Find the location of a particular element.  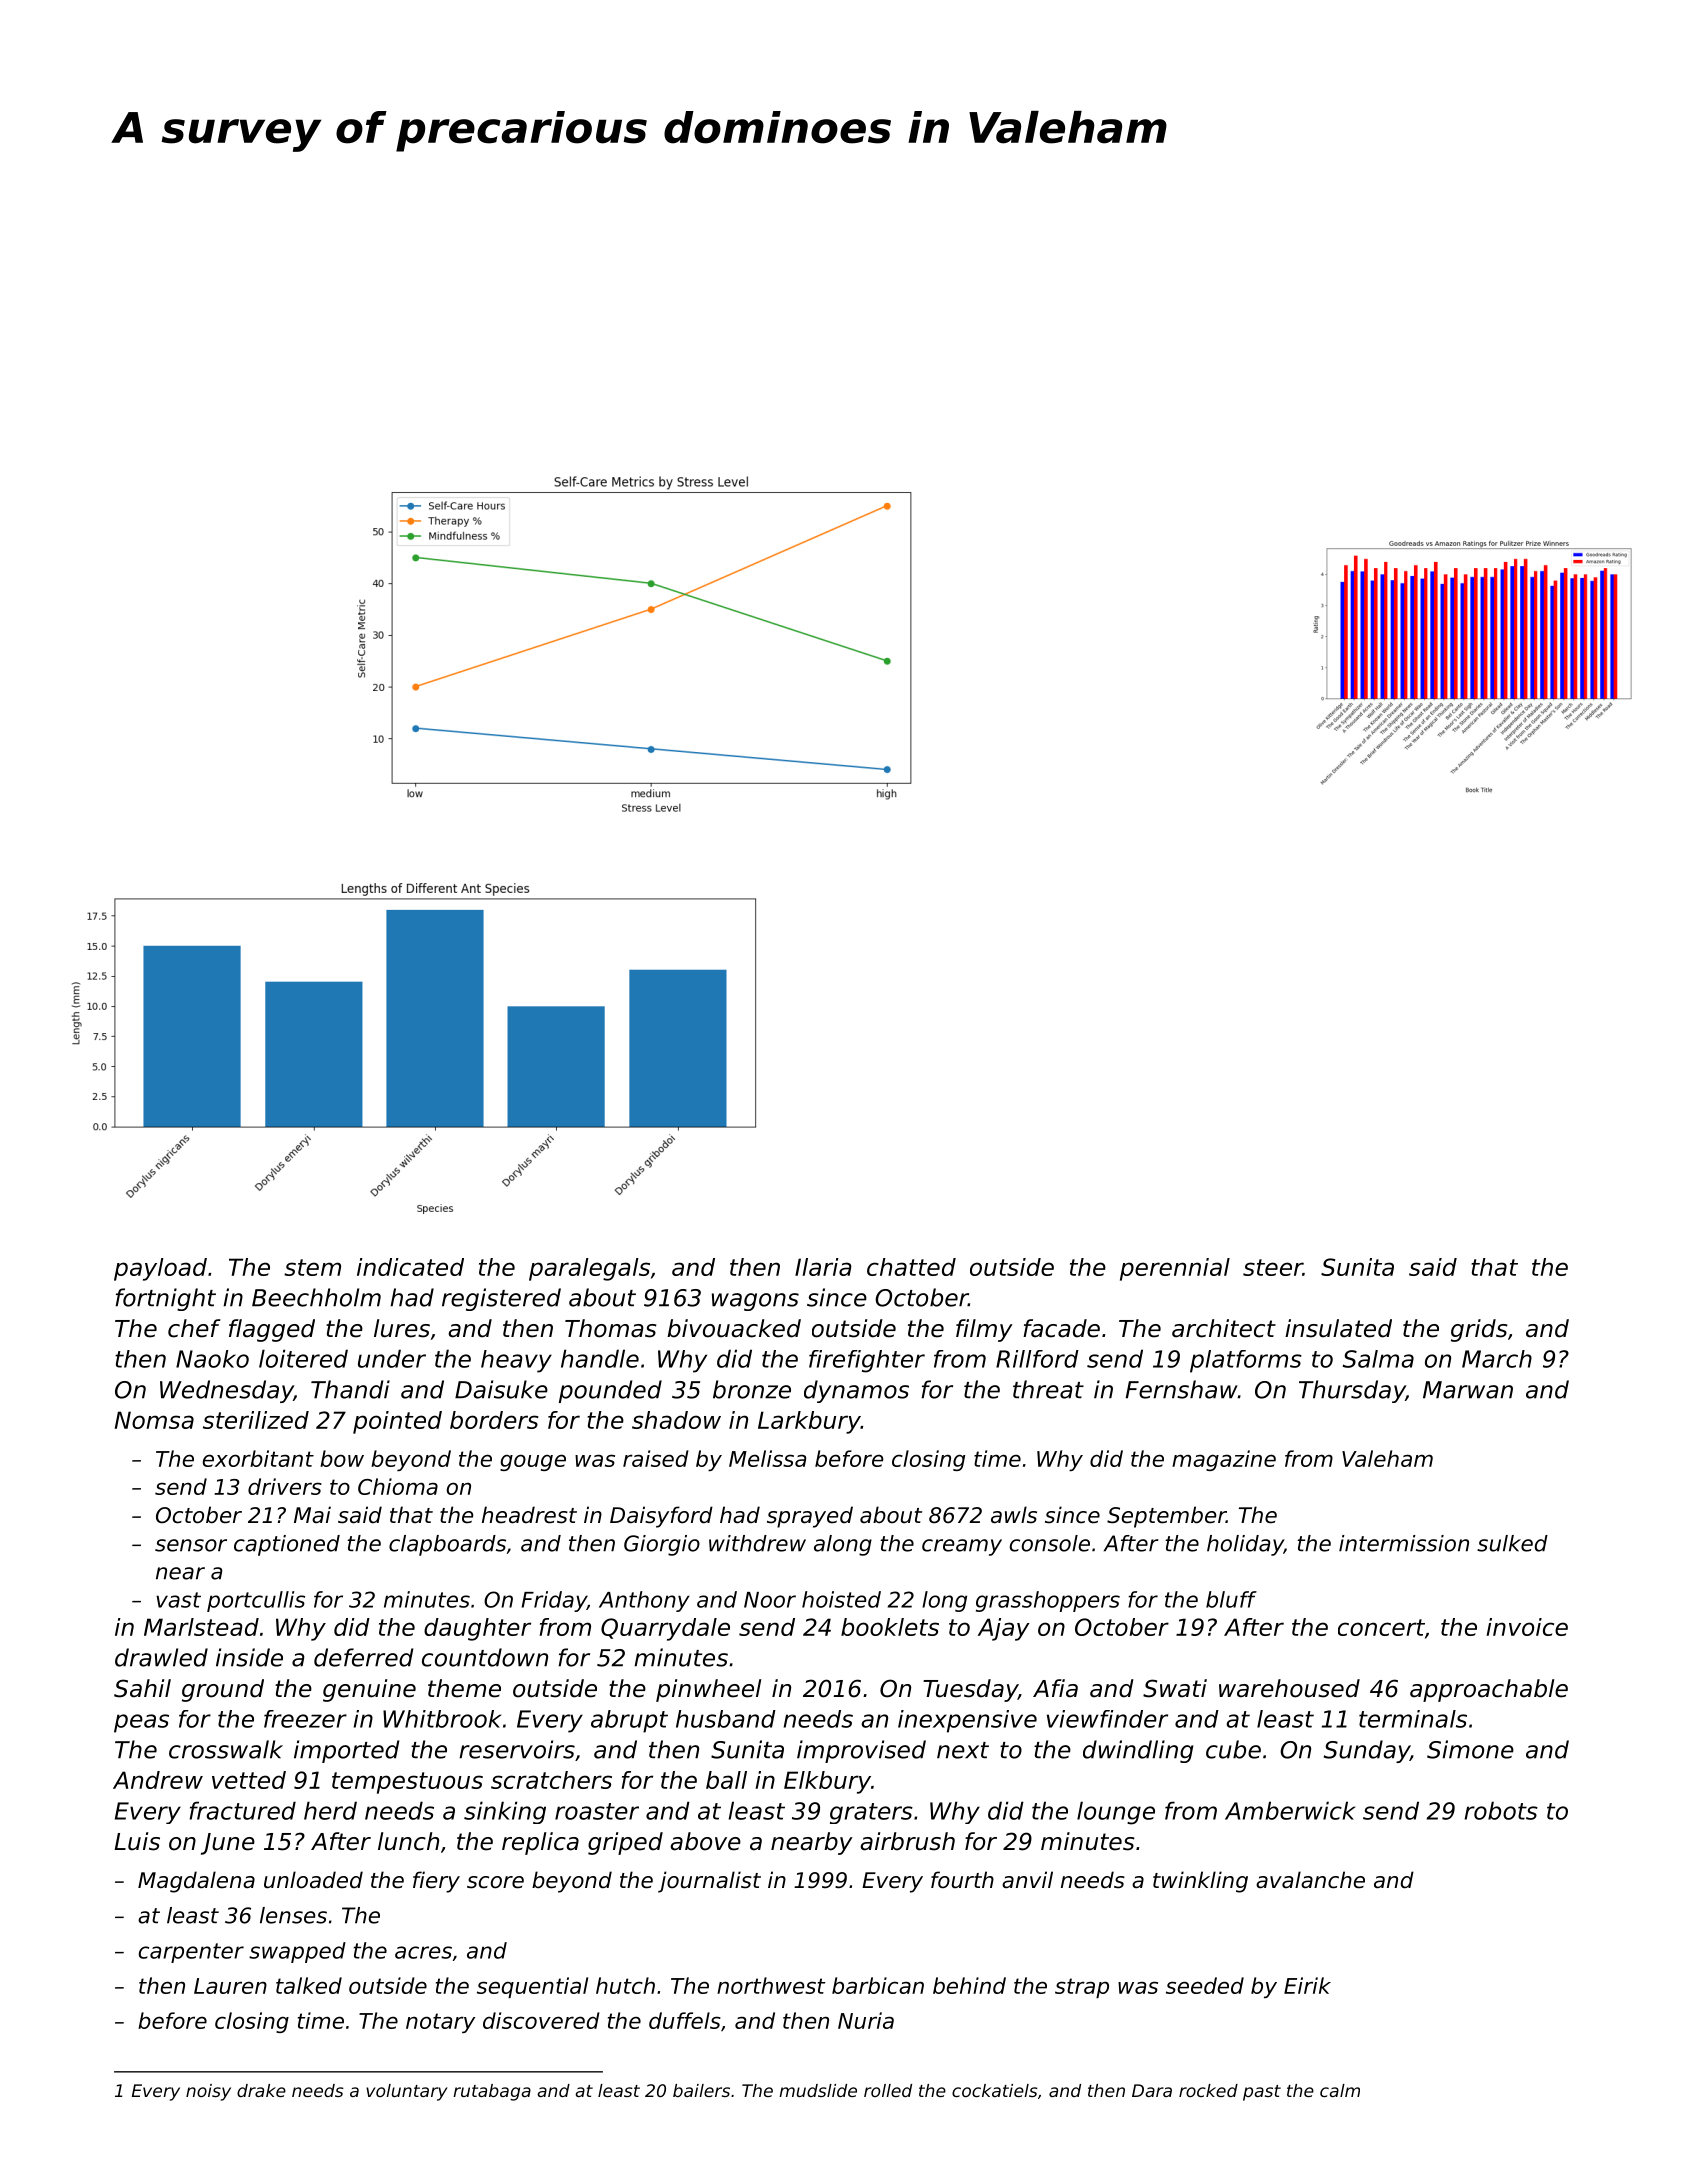

sensor is located at coordinates (191, 1545).
